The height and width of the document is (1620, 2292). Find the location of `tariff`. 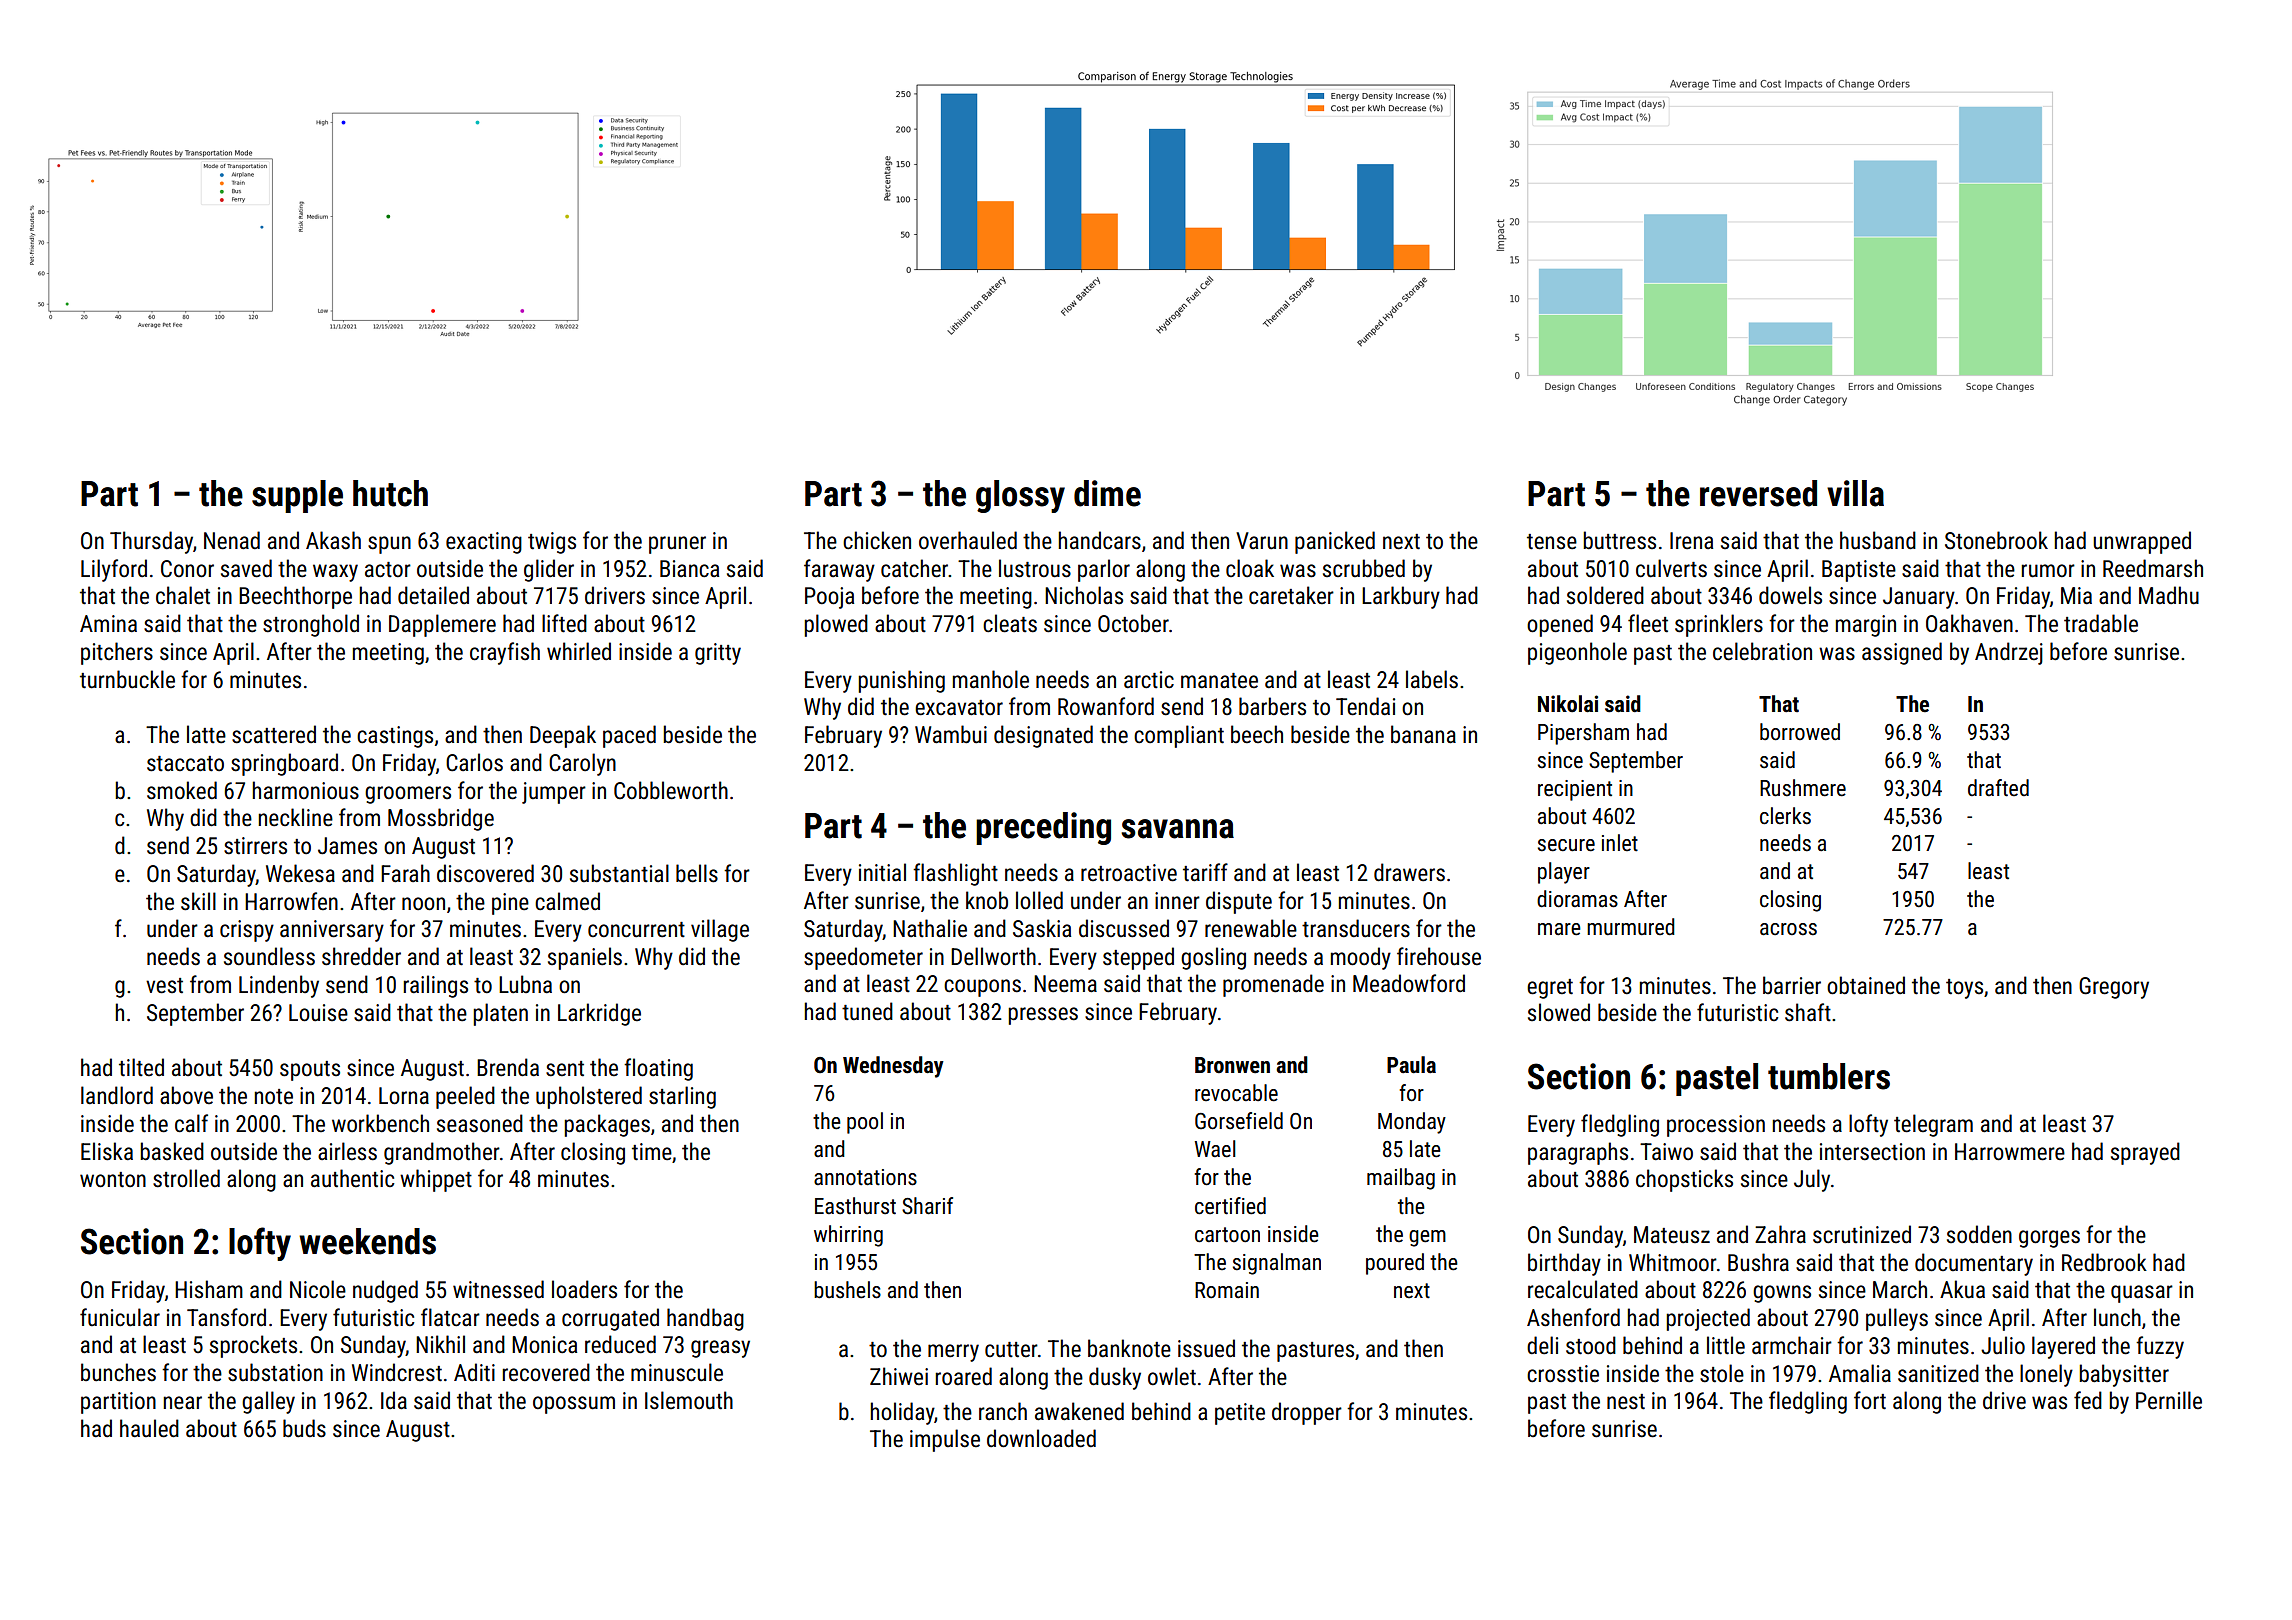

tariff is located at coordinates (1205, 872).
